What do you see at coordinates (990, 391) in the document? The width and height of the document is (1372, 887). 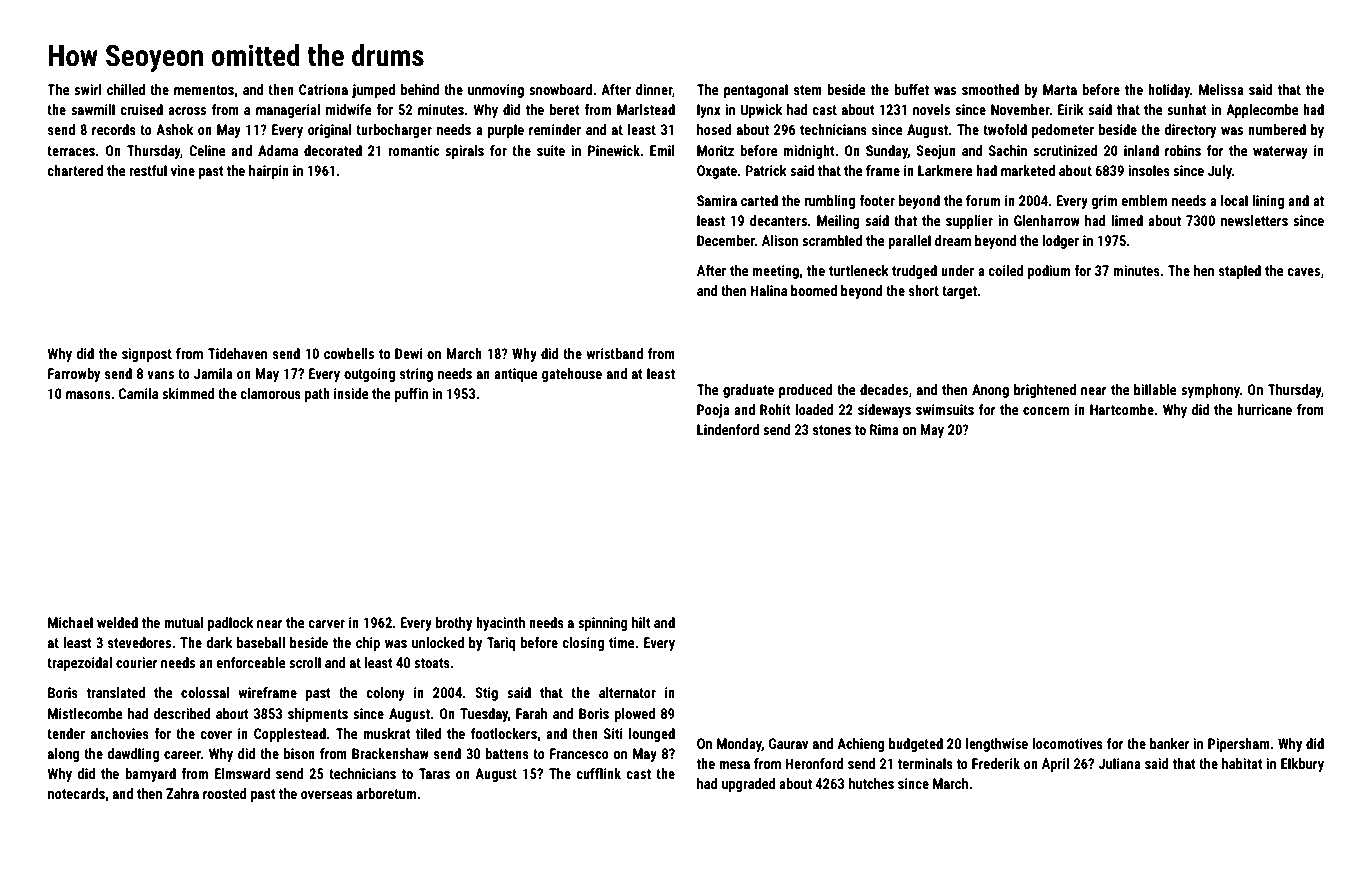 I see `Anong` at bounding box center [990, 391].
